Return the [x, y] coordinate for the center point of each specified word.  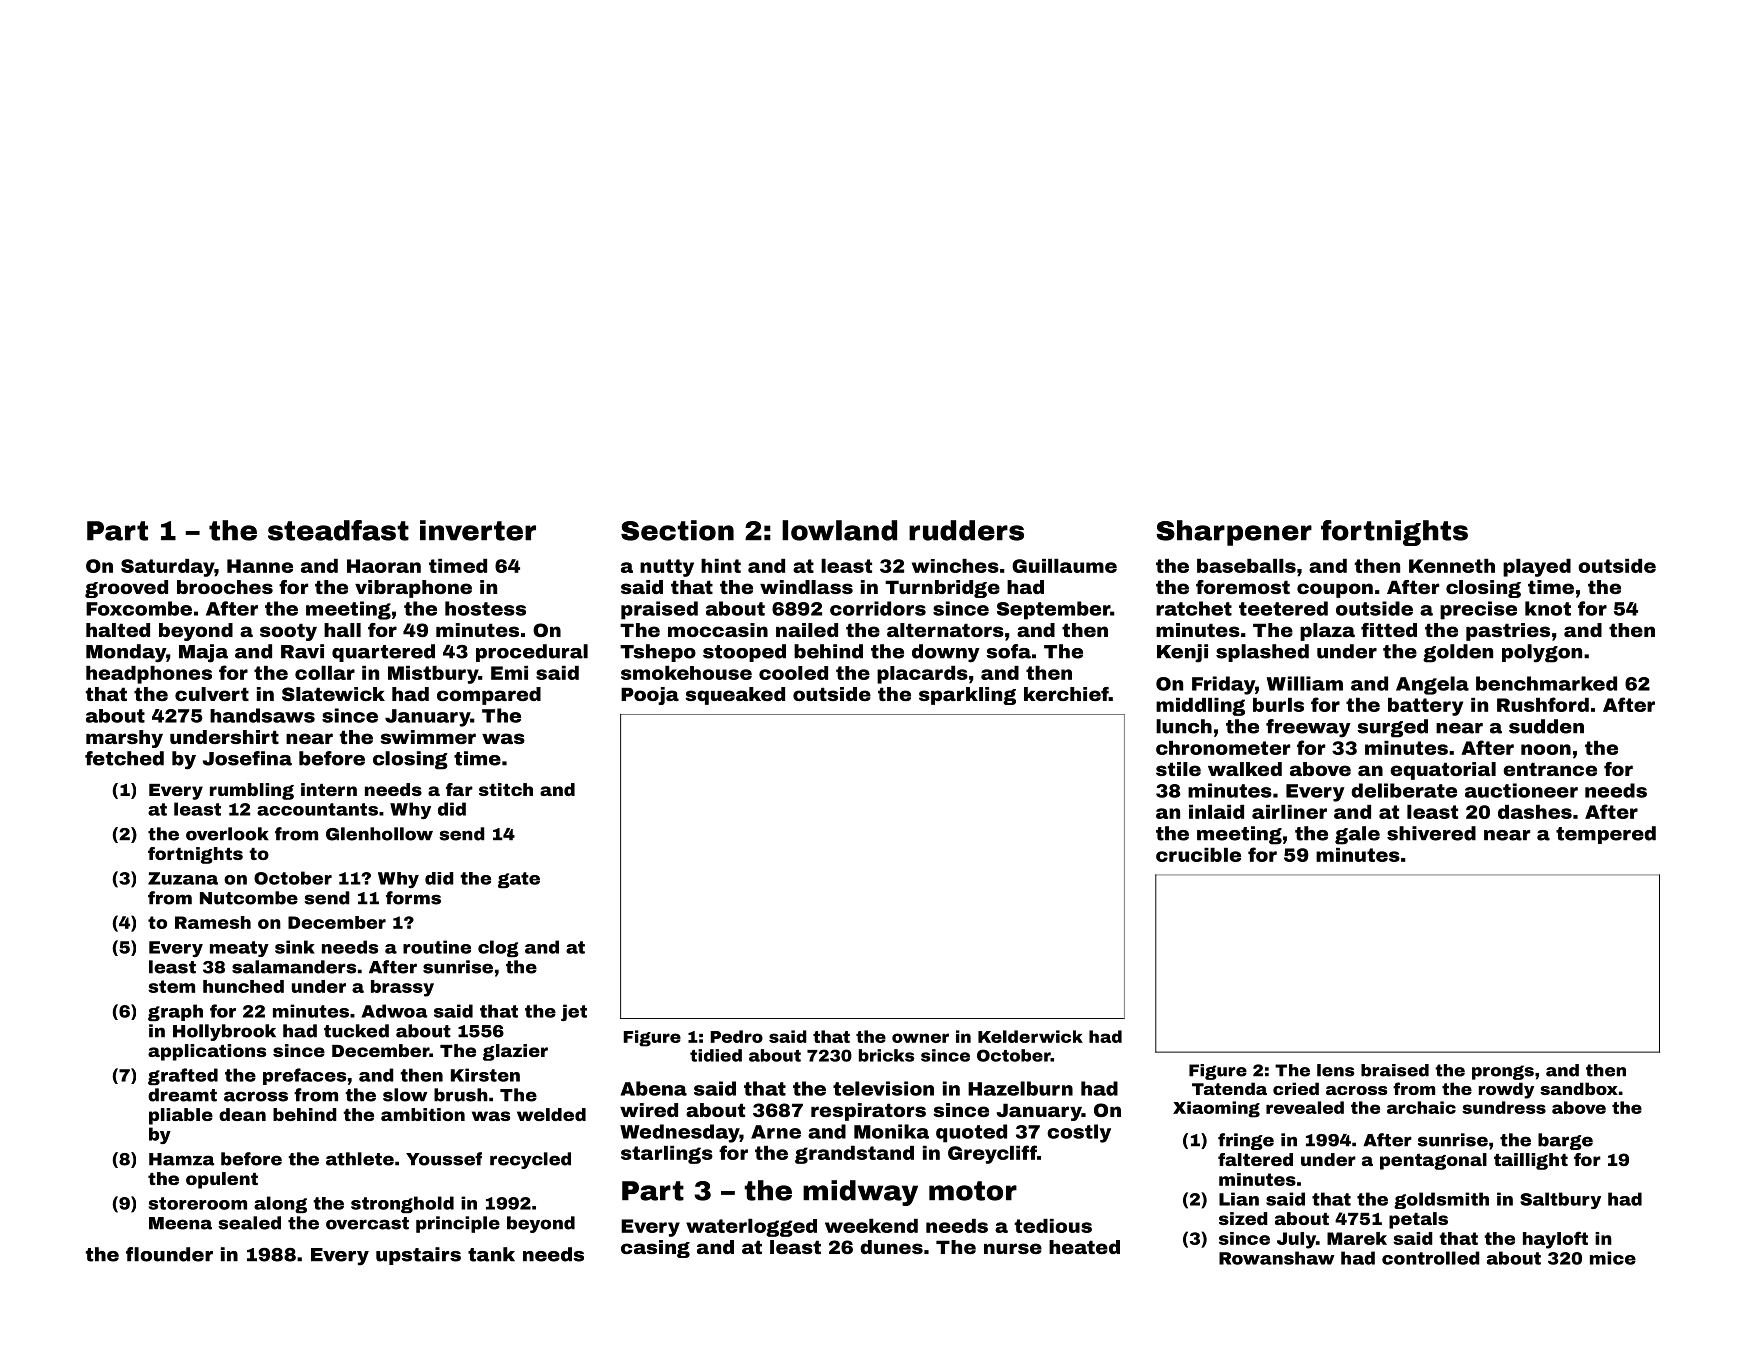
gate [519, 880]
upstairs [418, 1256]
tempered [1606, 835]
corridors [878, 608]
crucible [1198, 855]
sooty [288, 632]
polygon [1542, 653]
